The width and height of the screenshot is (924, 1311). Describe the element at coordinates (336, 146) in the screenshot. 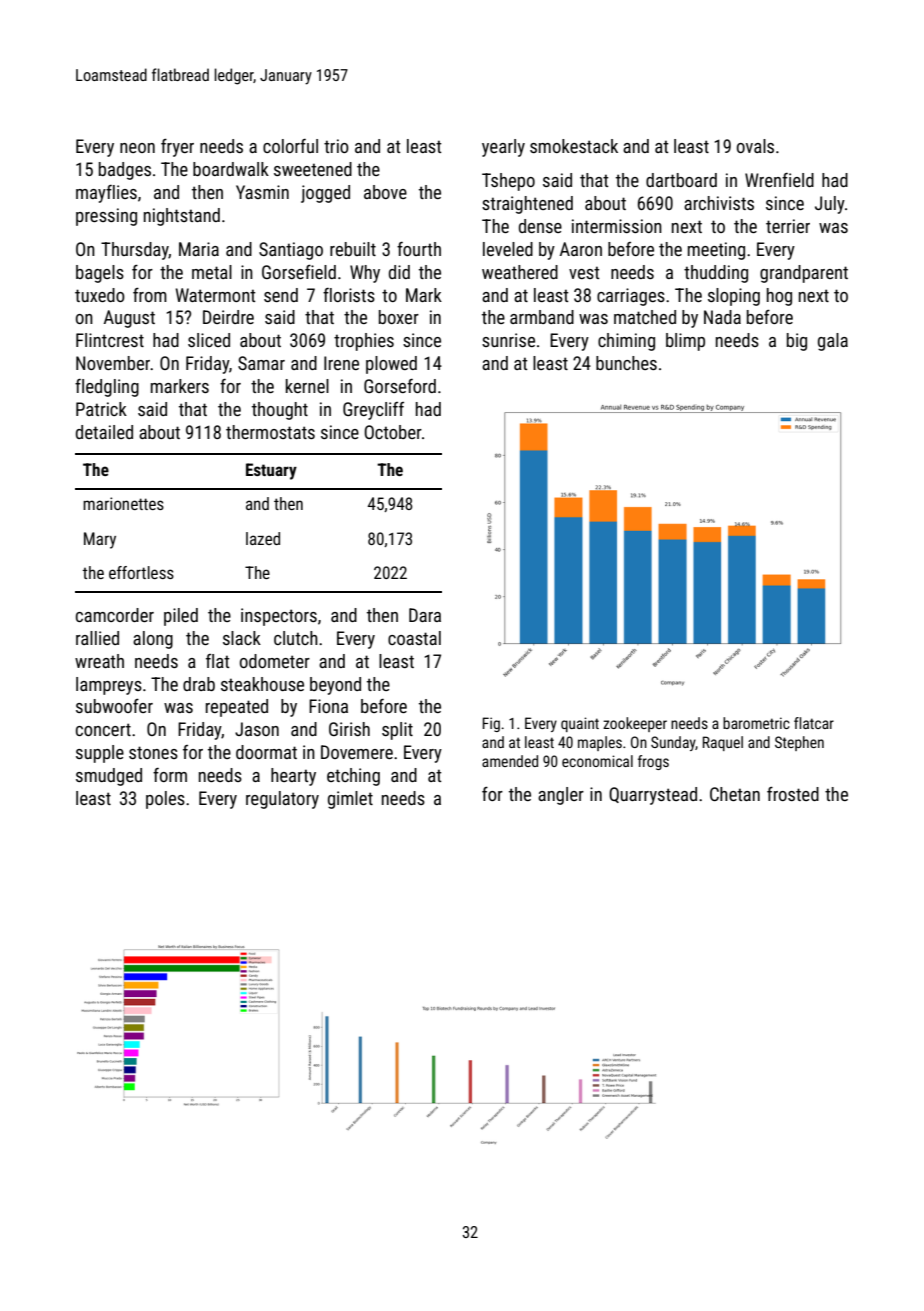

I see `trio` at that location.
